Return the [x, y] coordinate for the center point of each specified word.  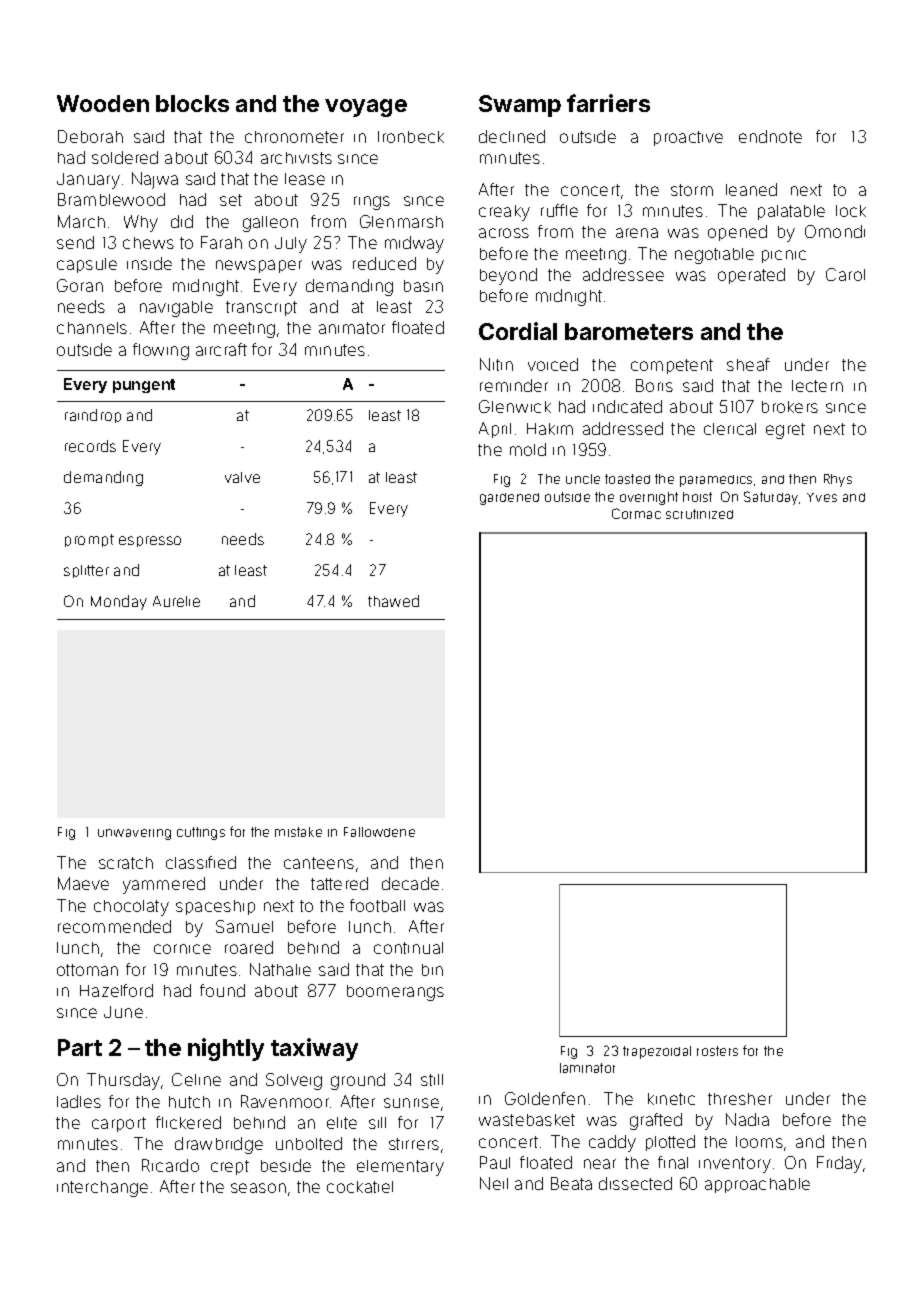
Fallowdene [379, 832]
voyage [366, 108]
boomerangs [395, 993]
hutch [189, 1102]
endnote [770, 136]
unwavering [134, 834]
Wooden [103, 103]
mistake [298, 832]
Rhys [838, 480]
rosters [717, 1051]
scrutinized [699, 514]
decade [410, 883]
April [495, 430]
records [90, 446]
